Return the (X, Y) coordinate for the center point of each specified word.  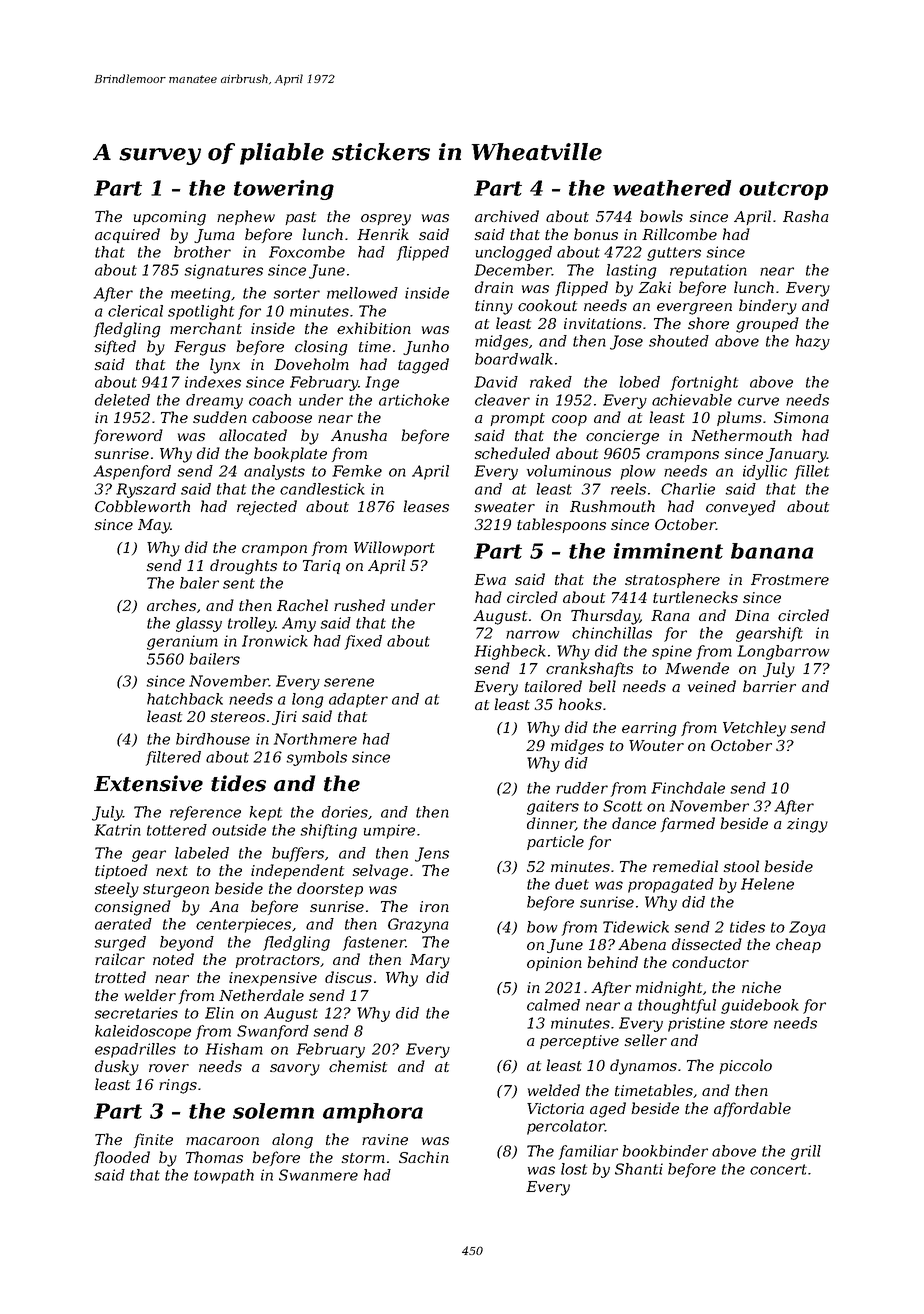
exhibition (374, 328)
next (172, 871)
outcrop (783, 190)
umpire (389, 831)
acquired (127, 235)
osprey (386, 220)
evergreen (694, 309)
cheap (798, 945)
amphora (373, 1113)
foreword (128, 436)
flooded (122, 1158)
